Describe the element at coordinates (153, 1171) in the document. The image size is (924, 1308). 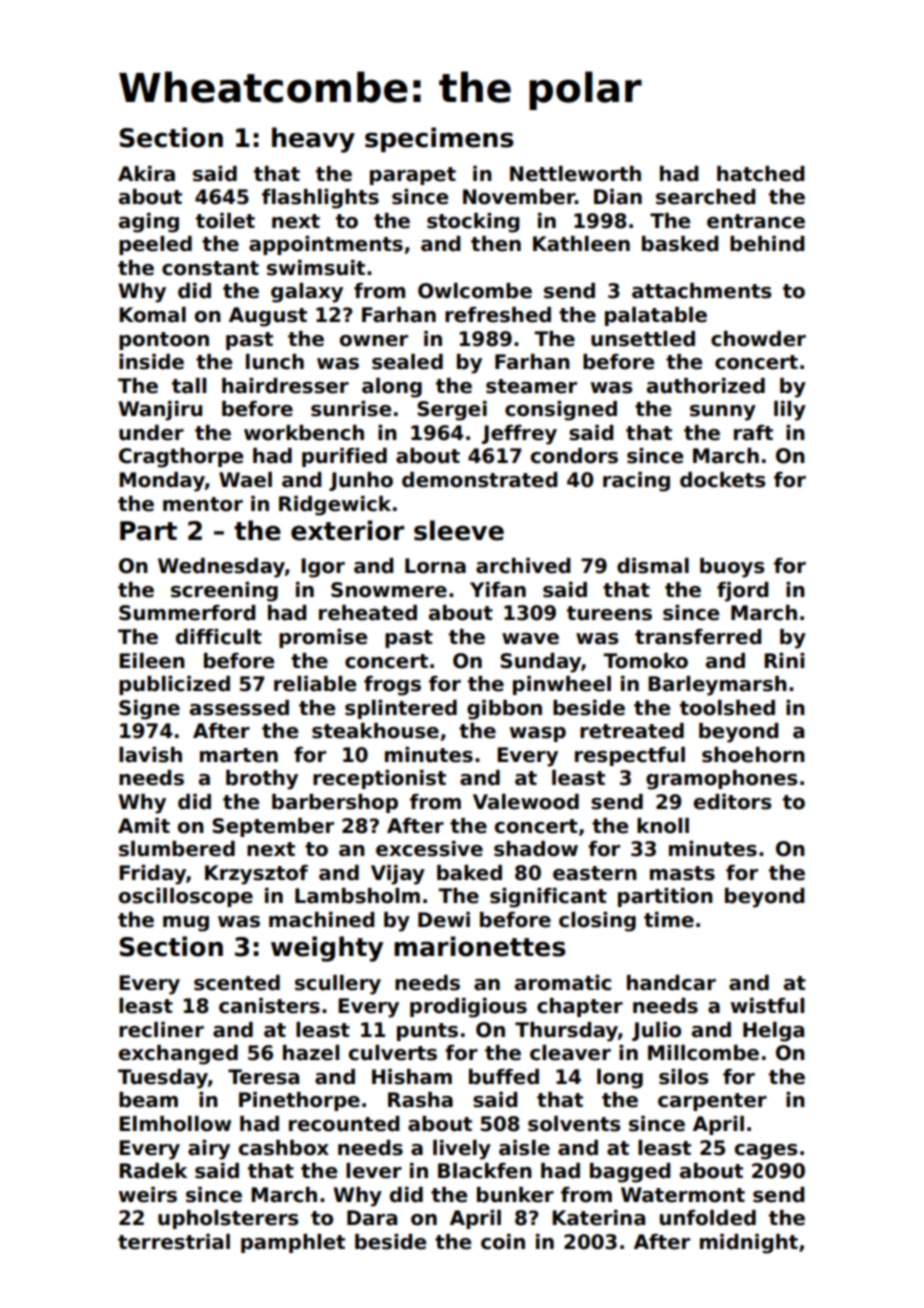
I see `Radek` at that location.
